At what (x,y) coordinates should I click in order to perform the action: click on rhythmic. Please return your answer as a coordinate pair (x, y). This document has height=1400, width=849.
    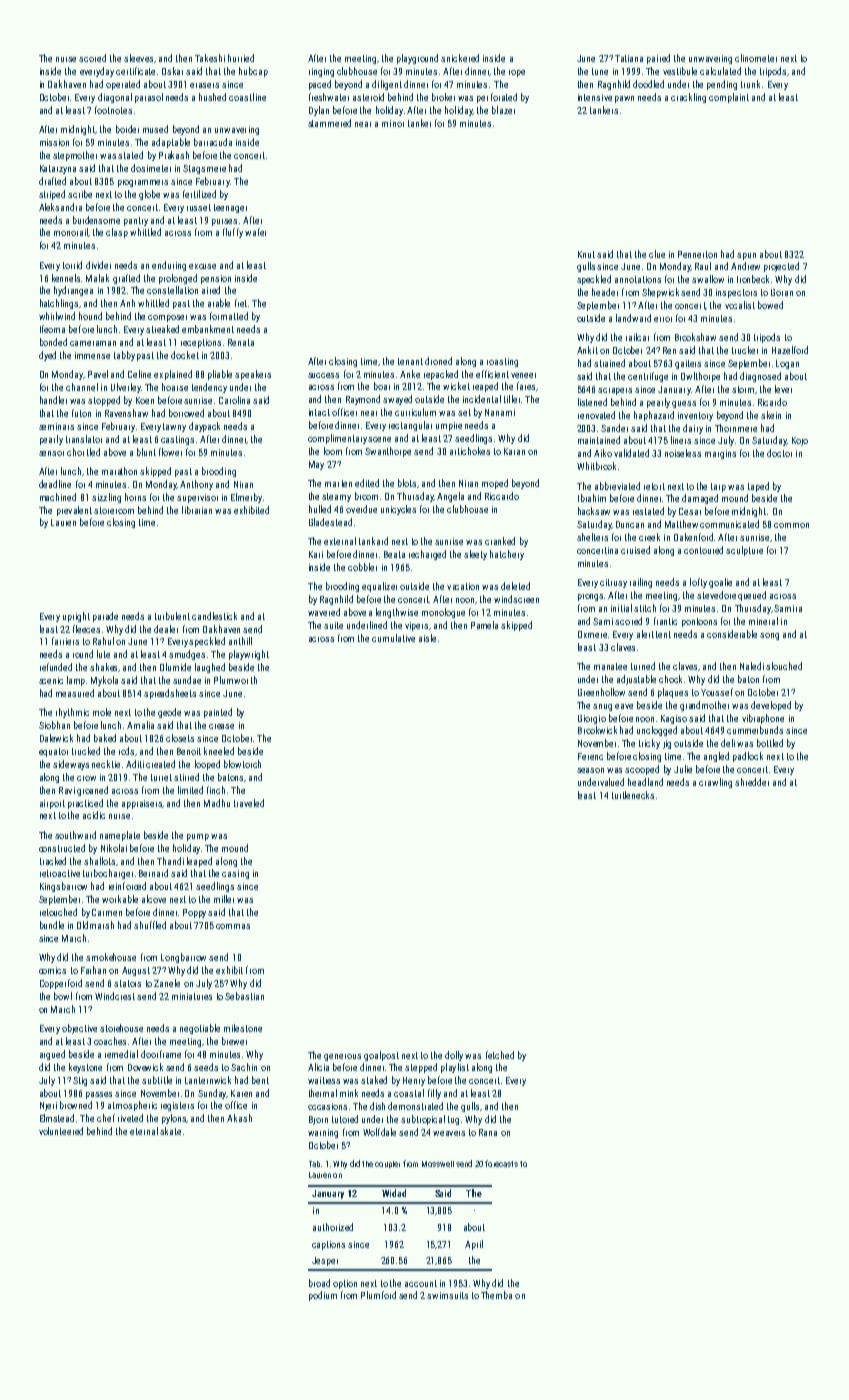
    Looking at the image, I should click on (72, 713).
